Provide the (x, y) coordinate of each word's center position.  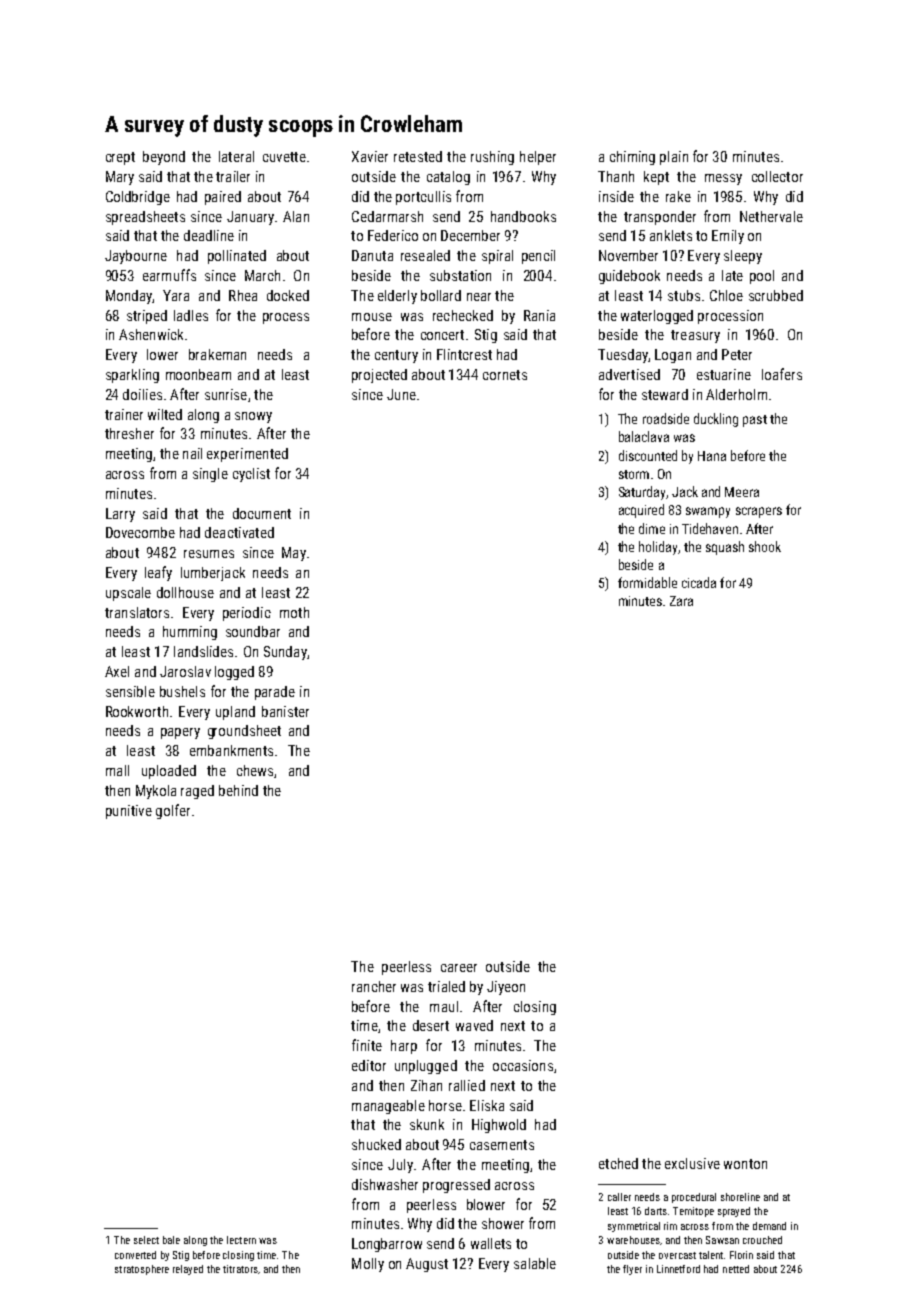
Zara (681, 601)
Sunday (285, 653)
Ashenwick (151, 334)
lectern (241, 1240)
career (459, 968)
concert (442, 335)
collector (777, 176)
